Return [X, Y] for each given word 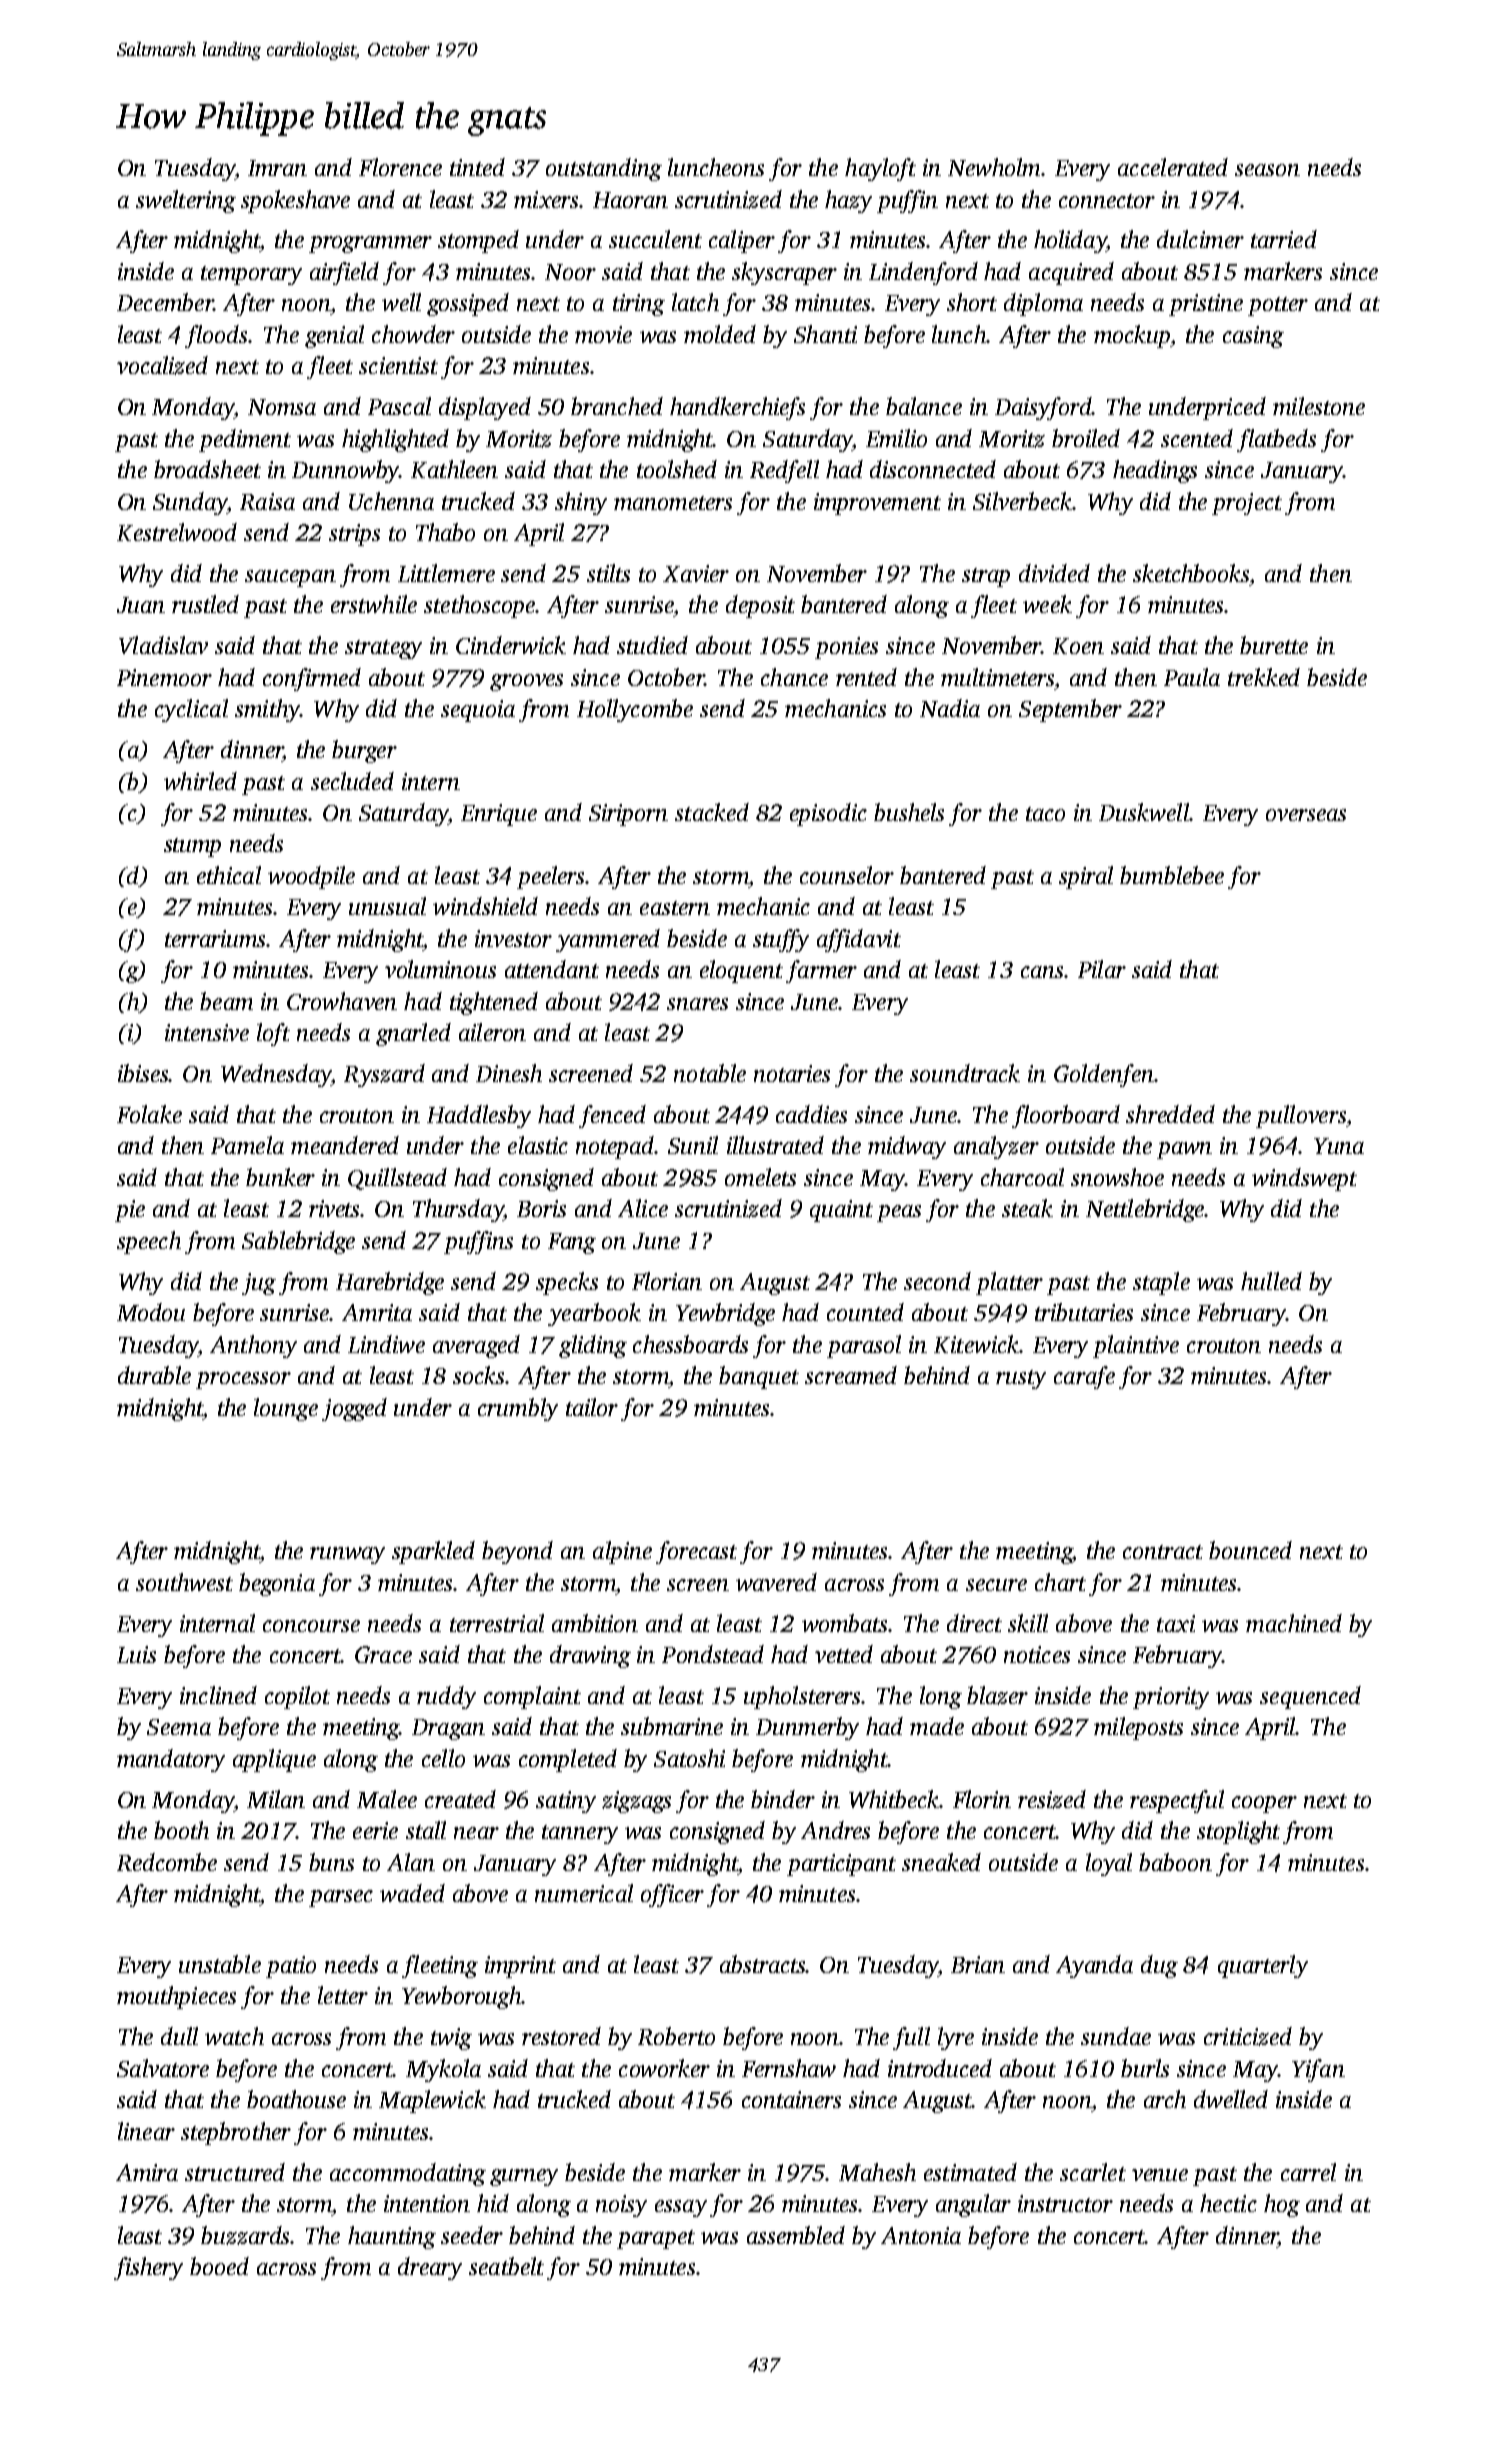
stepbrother [236, 2133]
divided [1054, 573]
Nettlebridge [1145, 1210]
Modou [151, 1312]
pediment [245, 440]
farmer [821, 971]
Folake [149, 1114]
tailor [592, 1407]
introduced [940, 2068]
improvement [877, 504]
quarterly [1263, 1966]
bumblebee [1172, 875]
